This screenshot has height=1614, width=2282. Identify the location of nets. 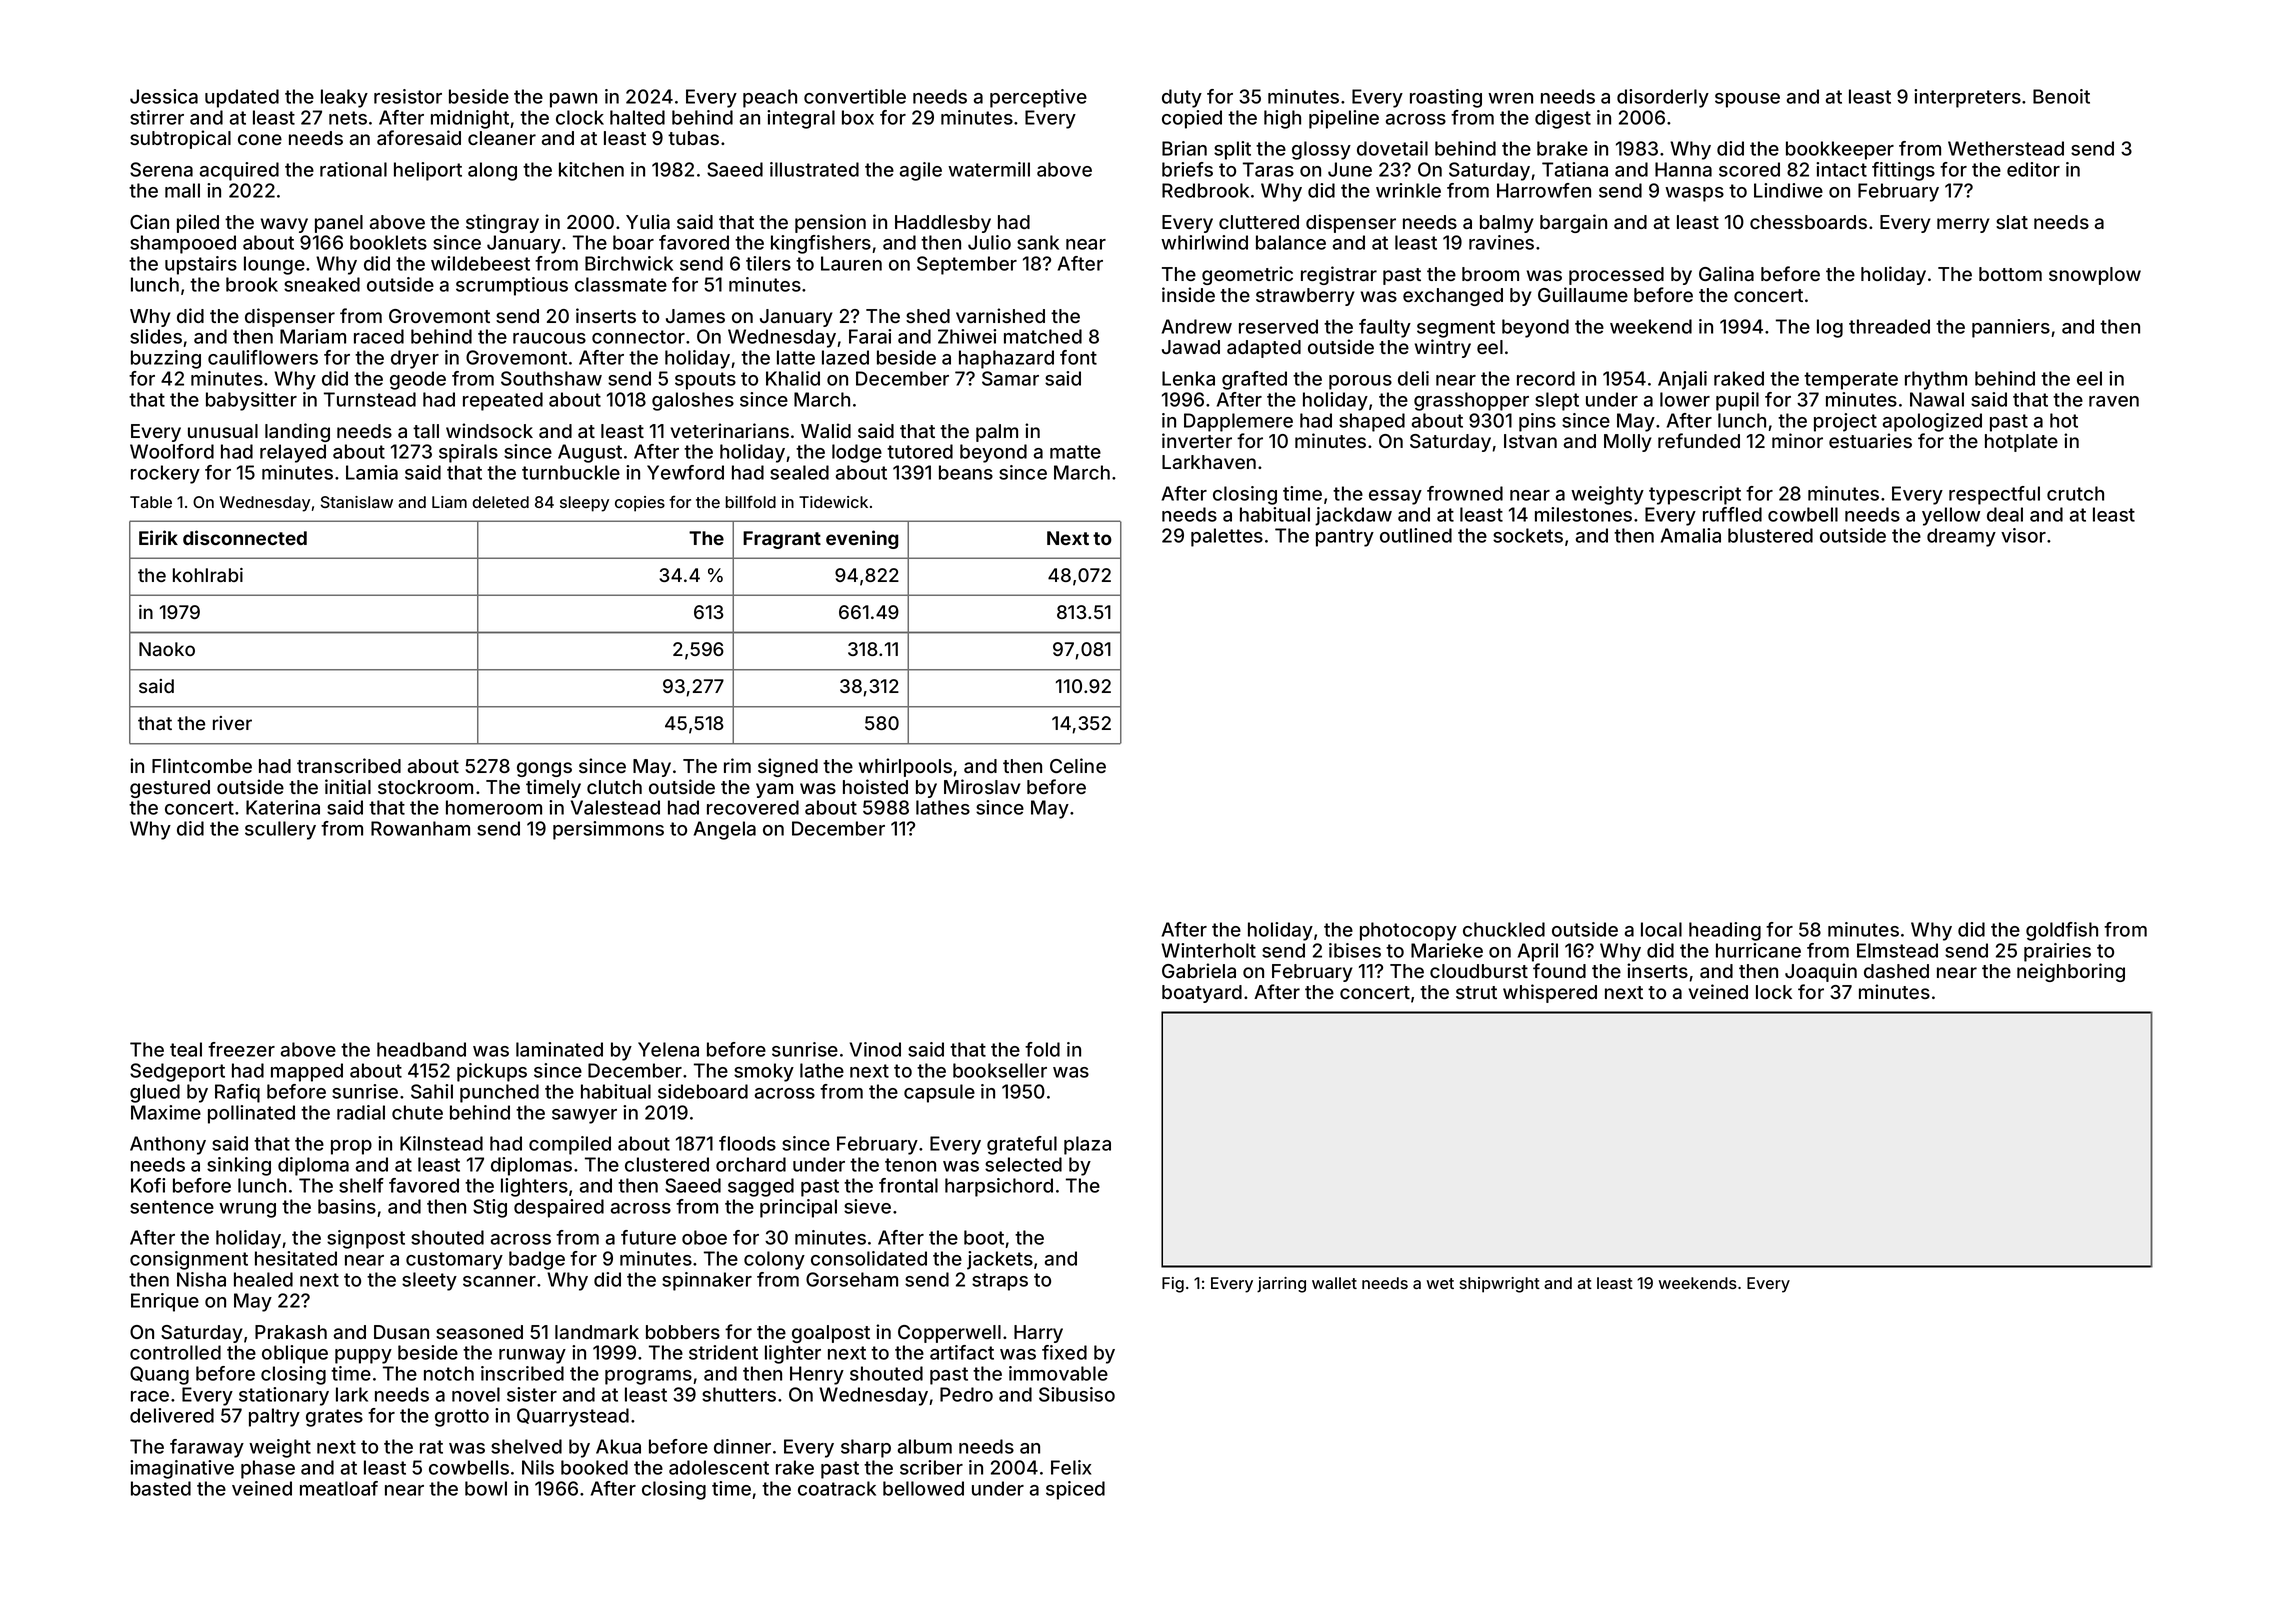
(348, 118).
